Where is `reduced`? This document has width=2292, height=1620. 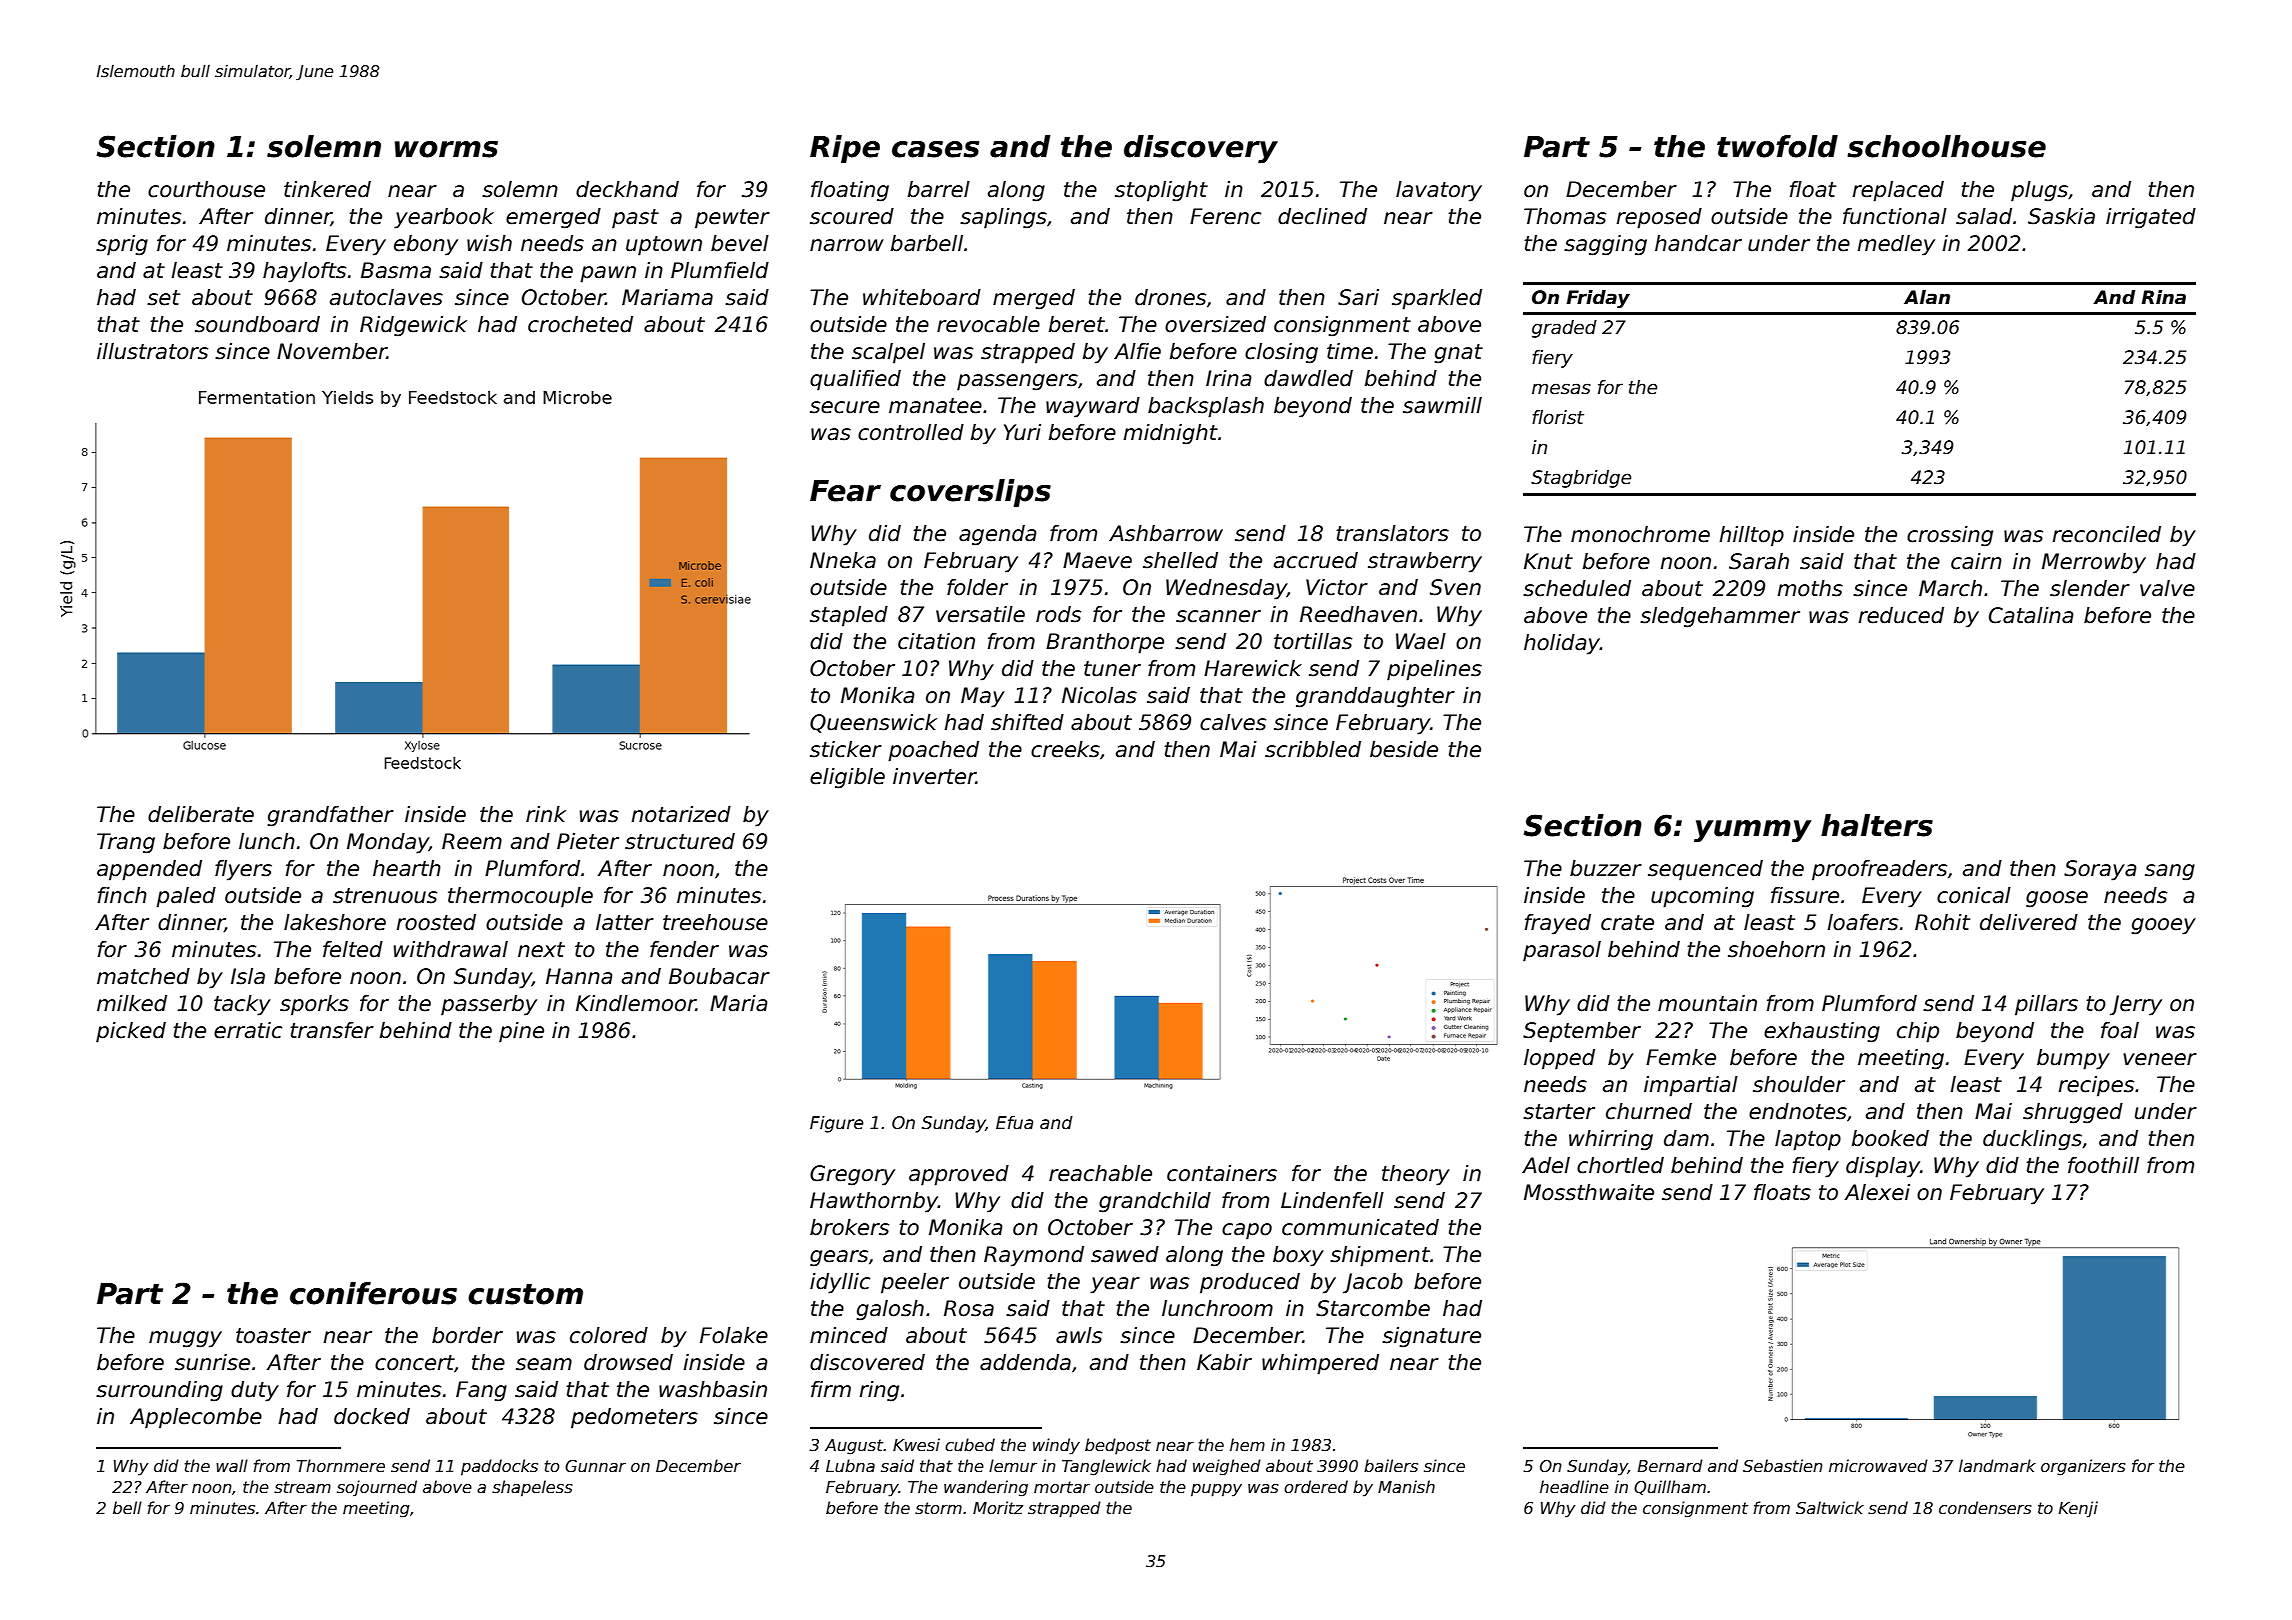 reduced is located at coordinates (1901, 615).
